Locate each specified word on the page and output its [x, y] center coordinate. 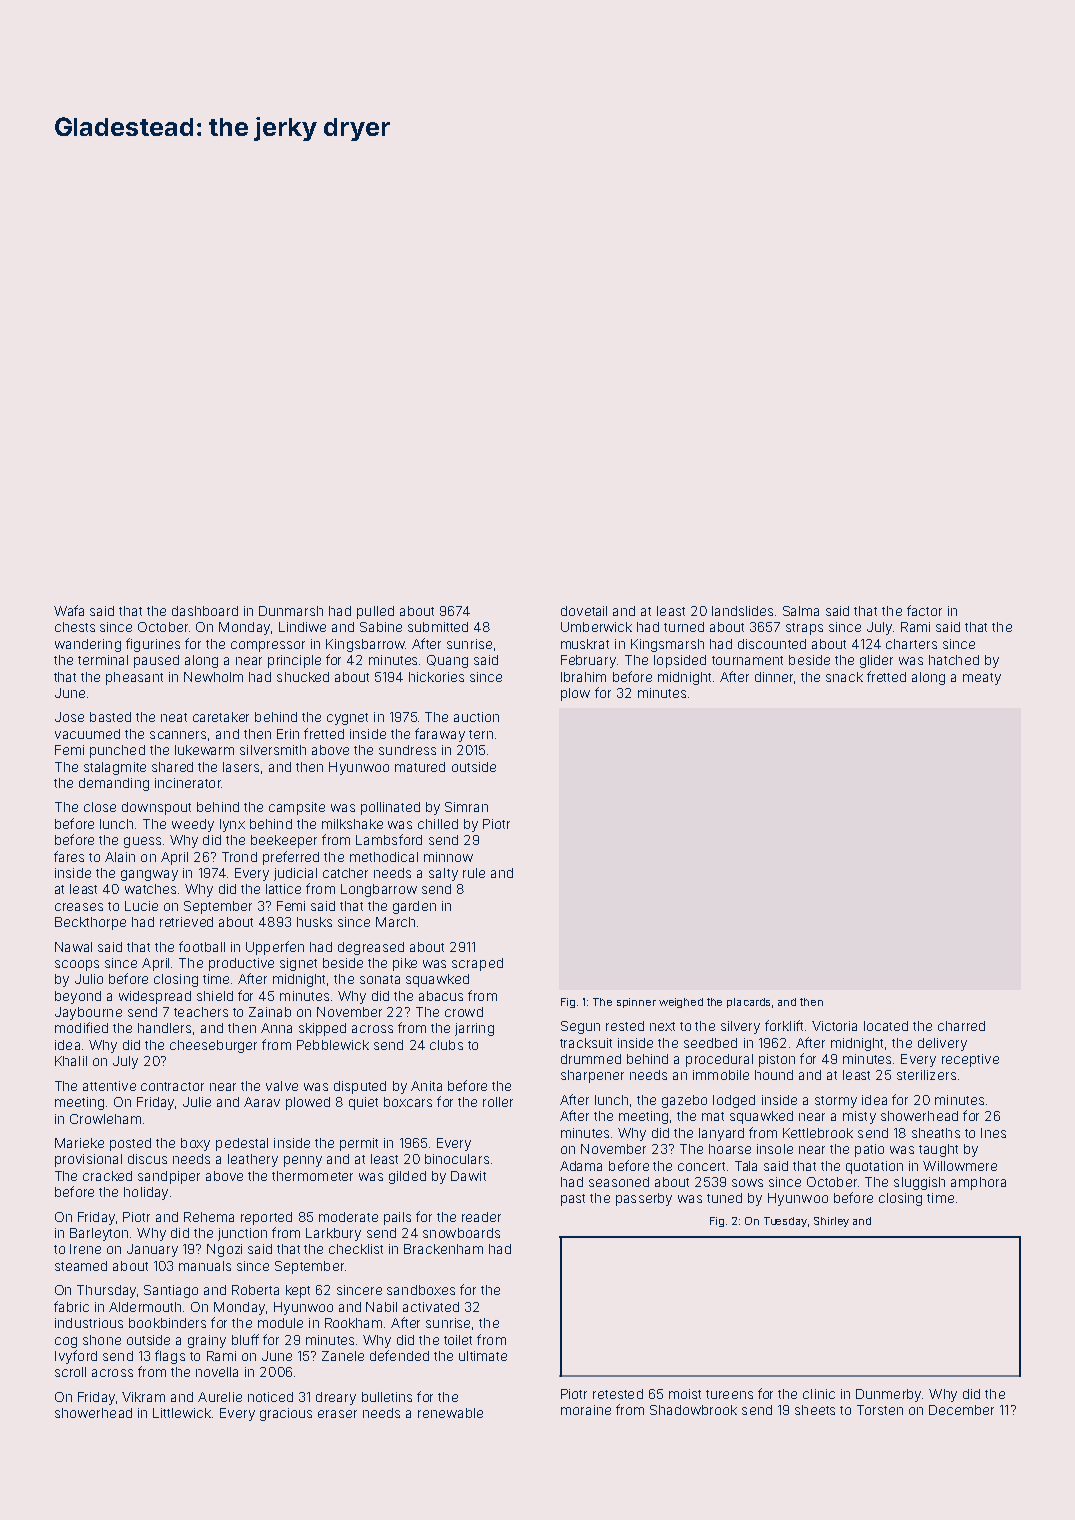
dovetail [584, 611]
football [202, 946]
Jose [69, 717]
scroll [70, 1372]
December [961, 1410]
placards [748, 1003]
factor [924, 610]
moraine [586, 1410]
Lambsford [389, 839]
